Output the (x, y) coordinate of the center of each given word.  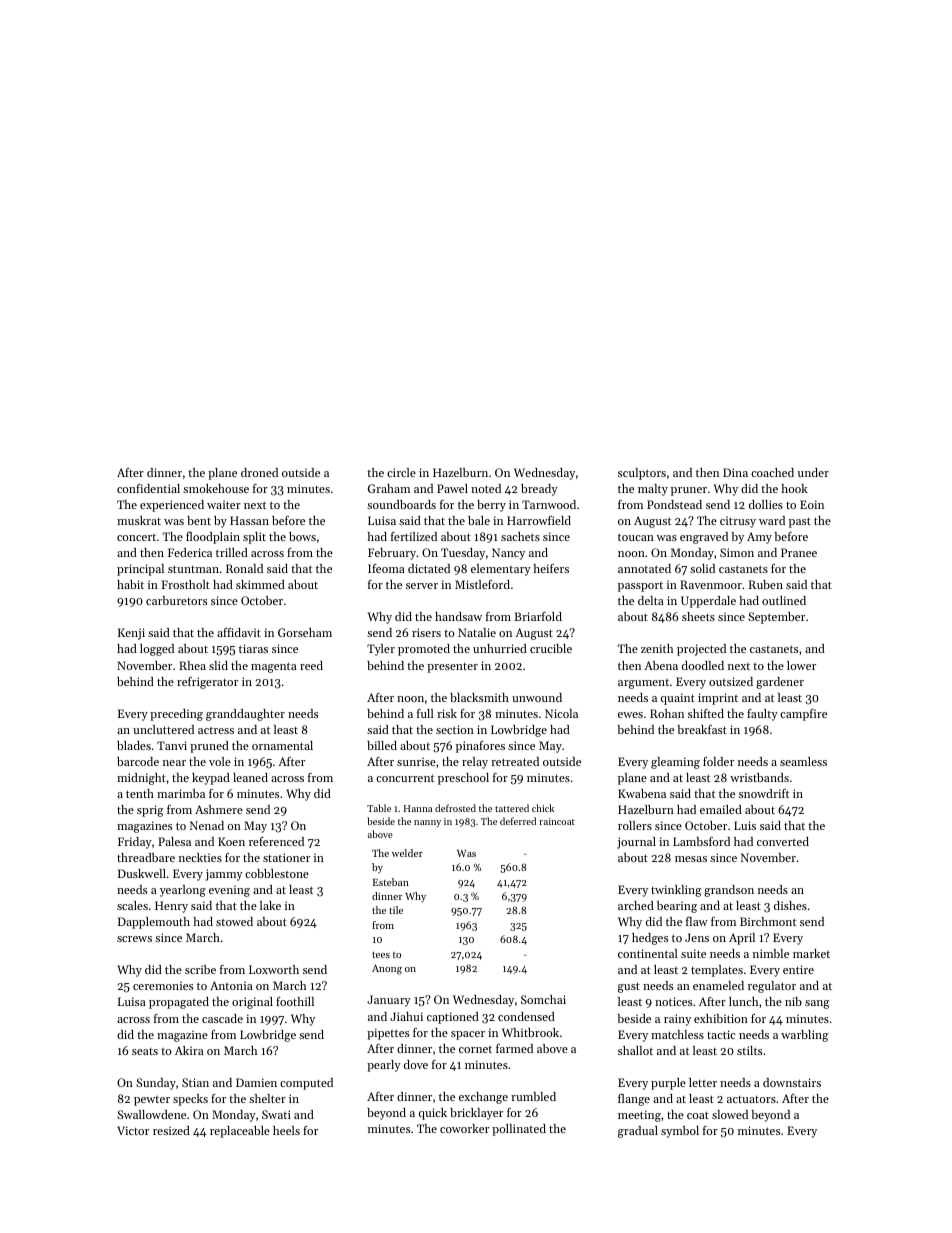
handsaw (458, 616)
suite (693, 953)
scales (132, 905)
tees (381, 955)
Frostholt (185, 584)
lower (801, 665)
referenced (276, 841)
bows (302, 536)
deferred (518, 821)
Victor (133, 1130)
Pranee (799, 552)
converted (783, 841)
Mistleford (482, 584)
